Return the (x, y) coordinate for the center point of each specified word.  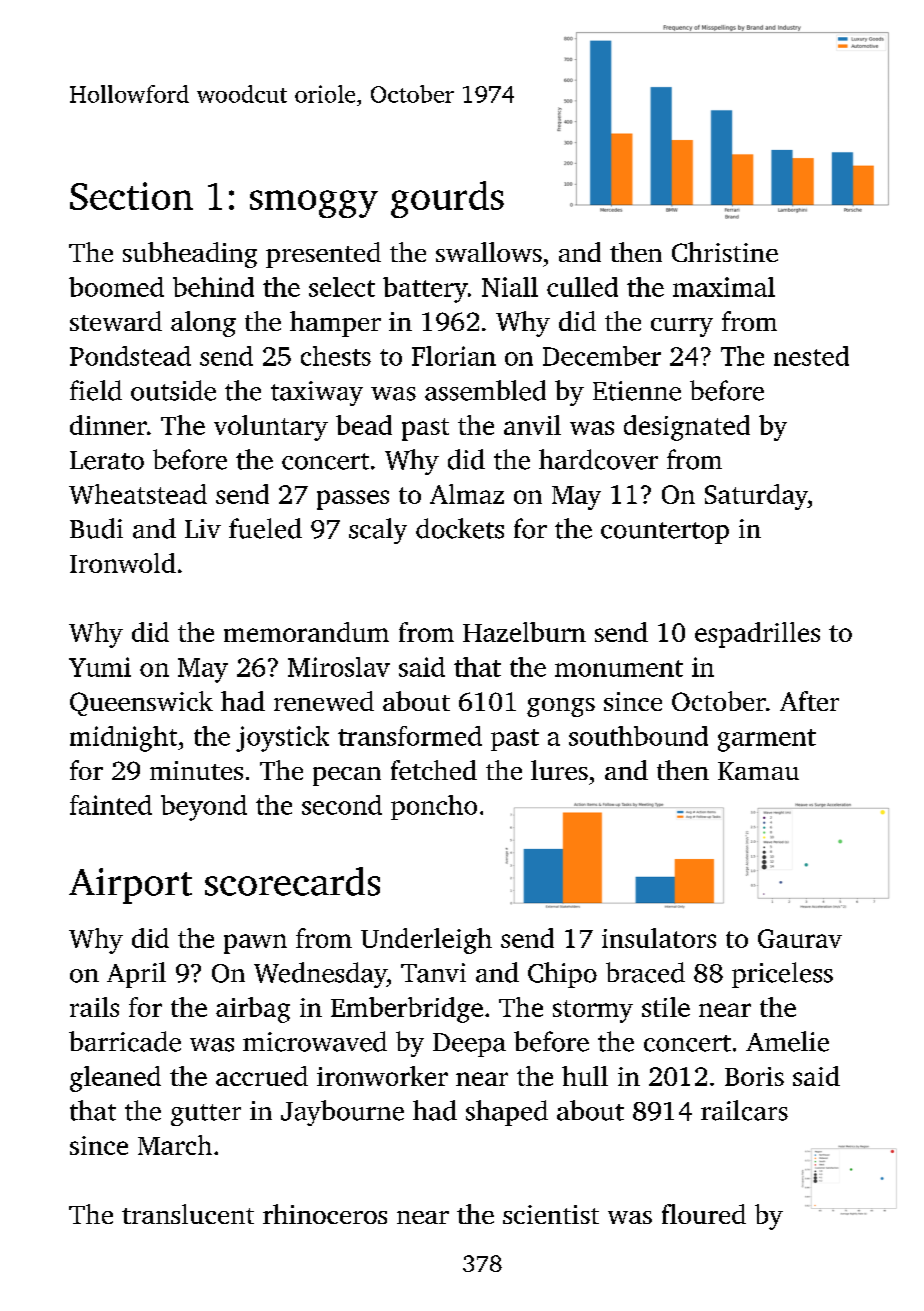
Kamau (758, 771)
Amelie (787, 1041)
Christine (725, 252)
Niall (510, 287)
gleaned (115, 1079)
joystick (282, 739)
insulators (659, 938)
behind (213, 287)
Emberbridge (407, 1010)
